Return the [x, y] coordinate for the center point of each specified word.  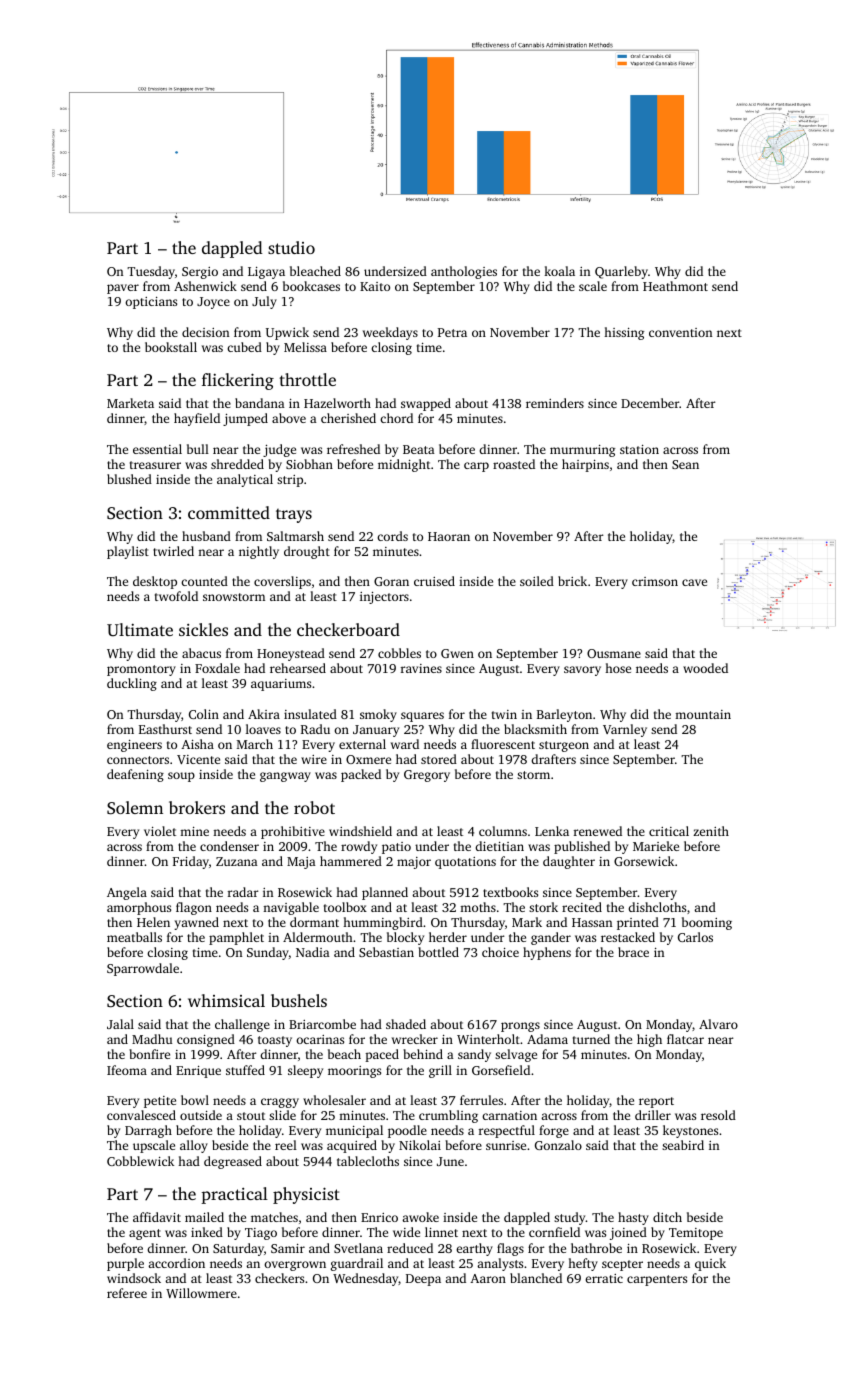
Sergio [200, 273]
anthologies [464, 272]
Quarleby [621, 272]
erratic [604, 1278]
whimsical [226, 1000]
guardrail [357, 1264]
